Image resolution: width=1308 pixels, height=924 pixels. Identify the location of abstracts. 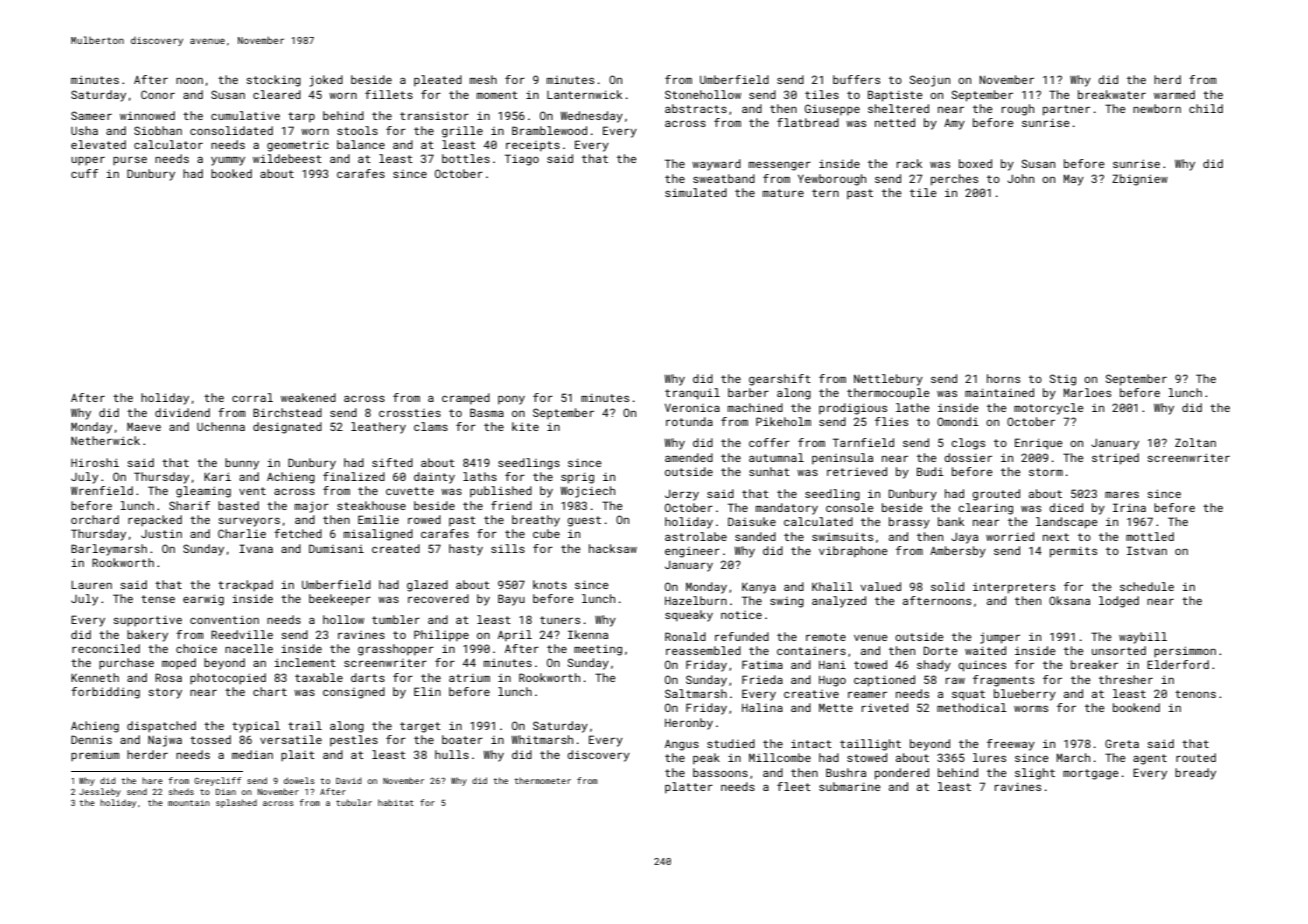
(696, 108).
